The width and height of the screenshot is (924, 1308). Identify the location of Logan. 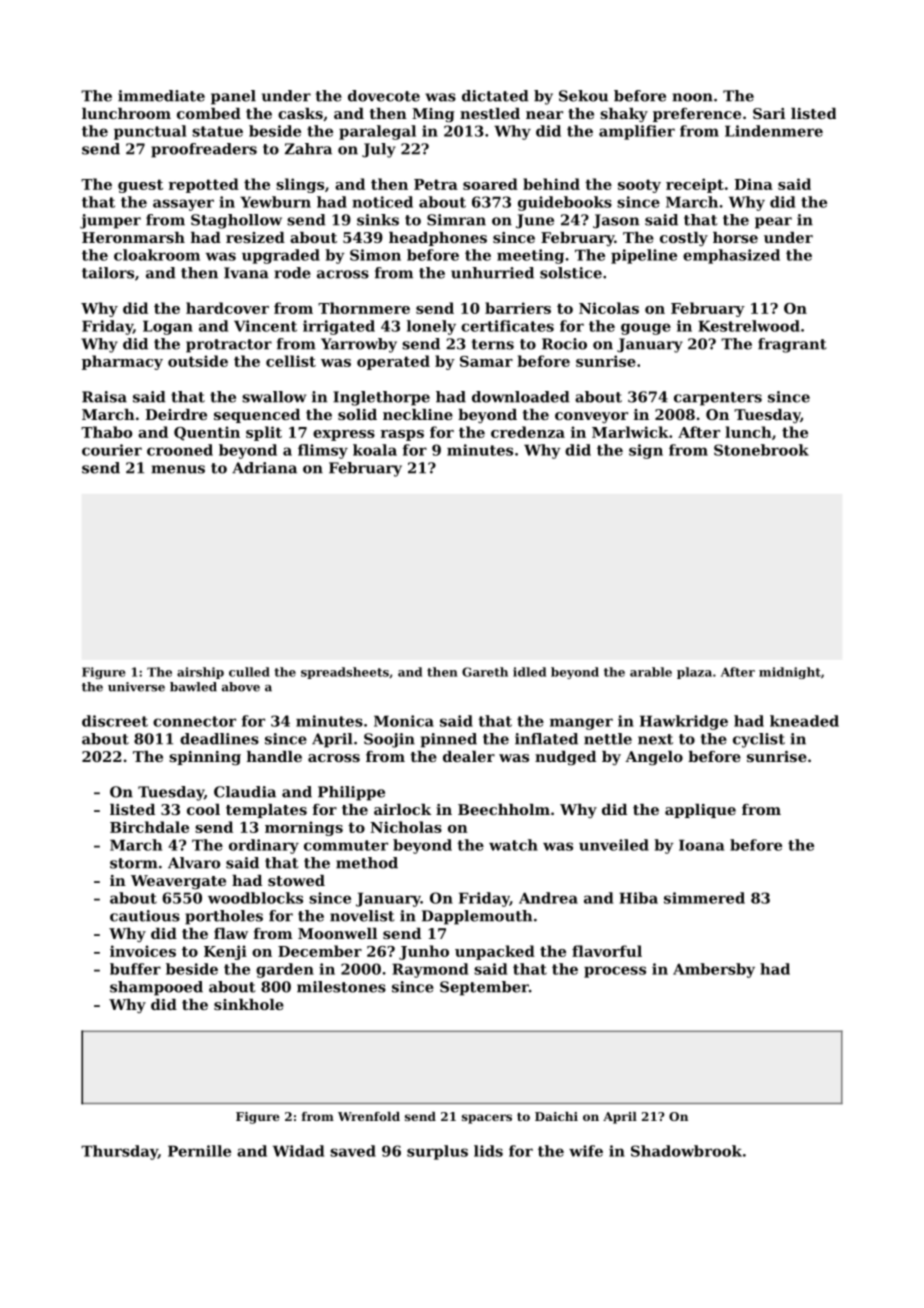
(168, 327).
